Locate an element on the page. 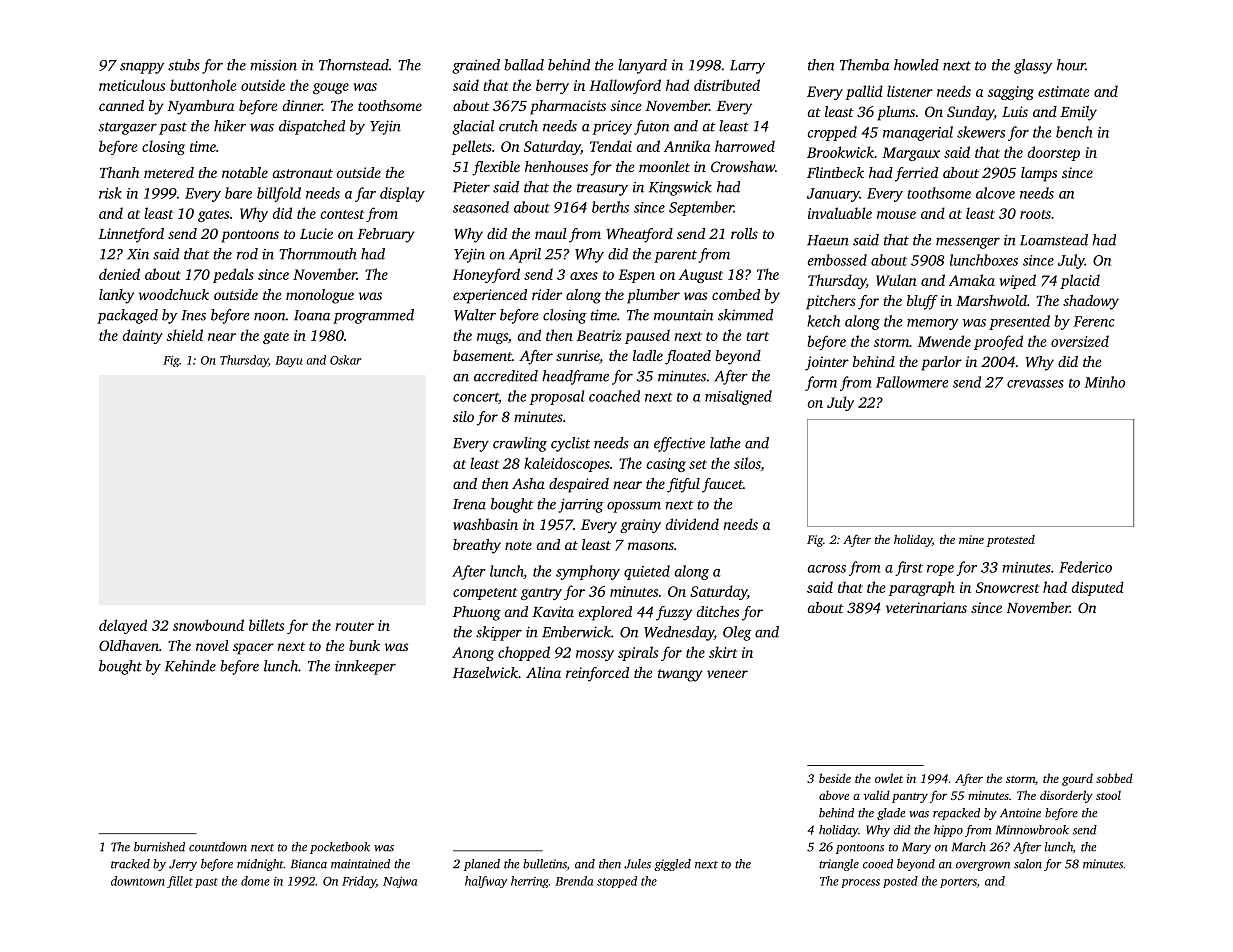 The width and height of the image is (1233, 952). estimate is located at coordinates (1063, 91).
